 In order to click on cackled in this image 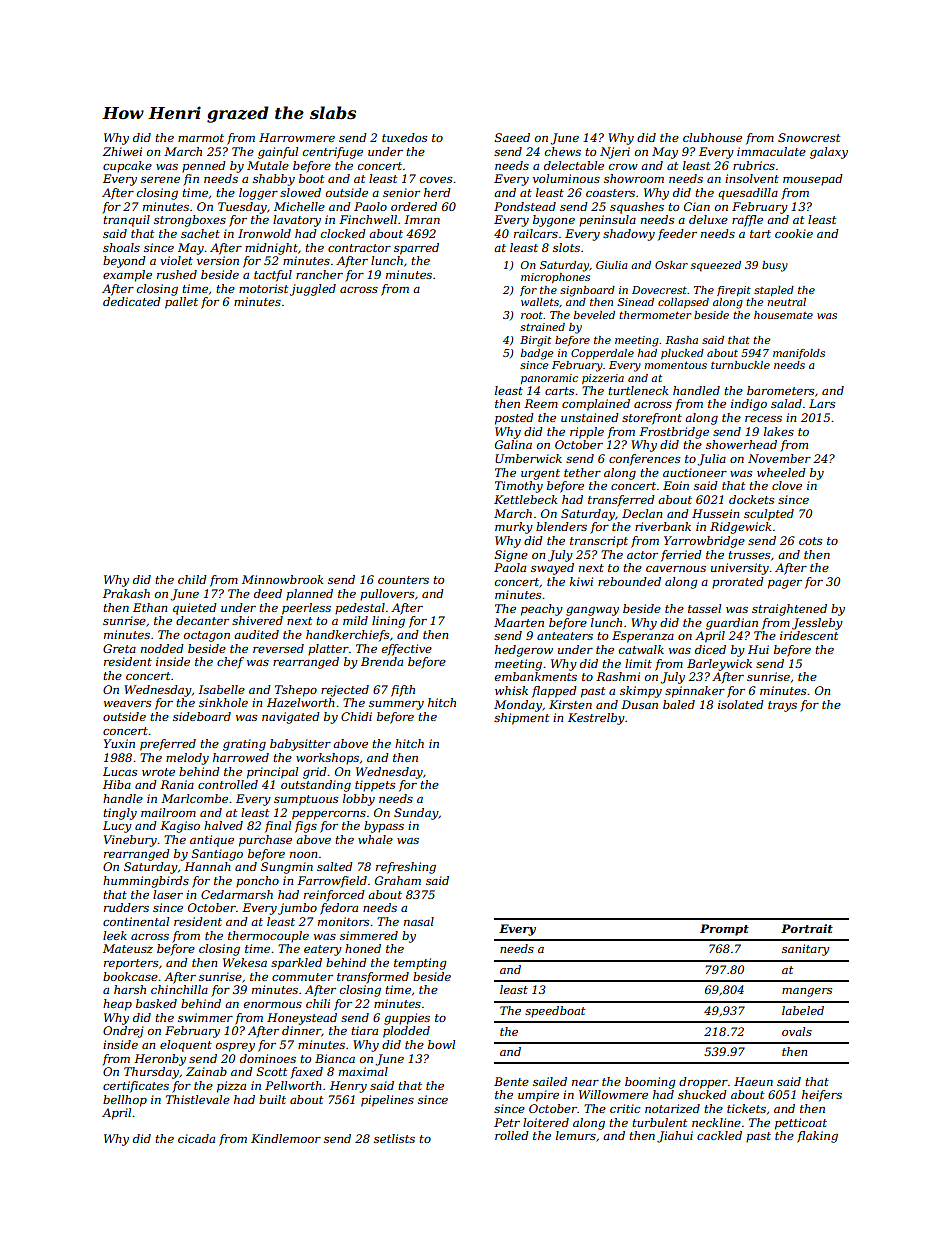, I will do `click(719, 1135)`.
